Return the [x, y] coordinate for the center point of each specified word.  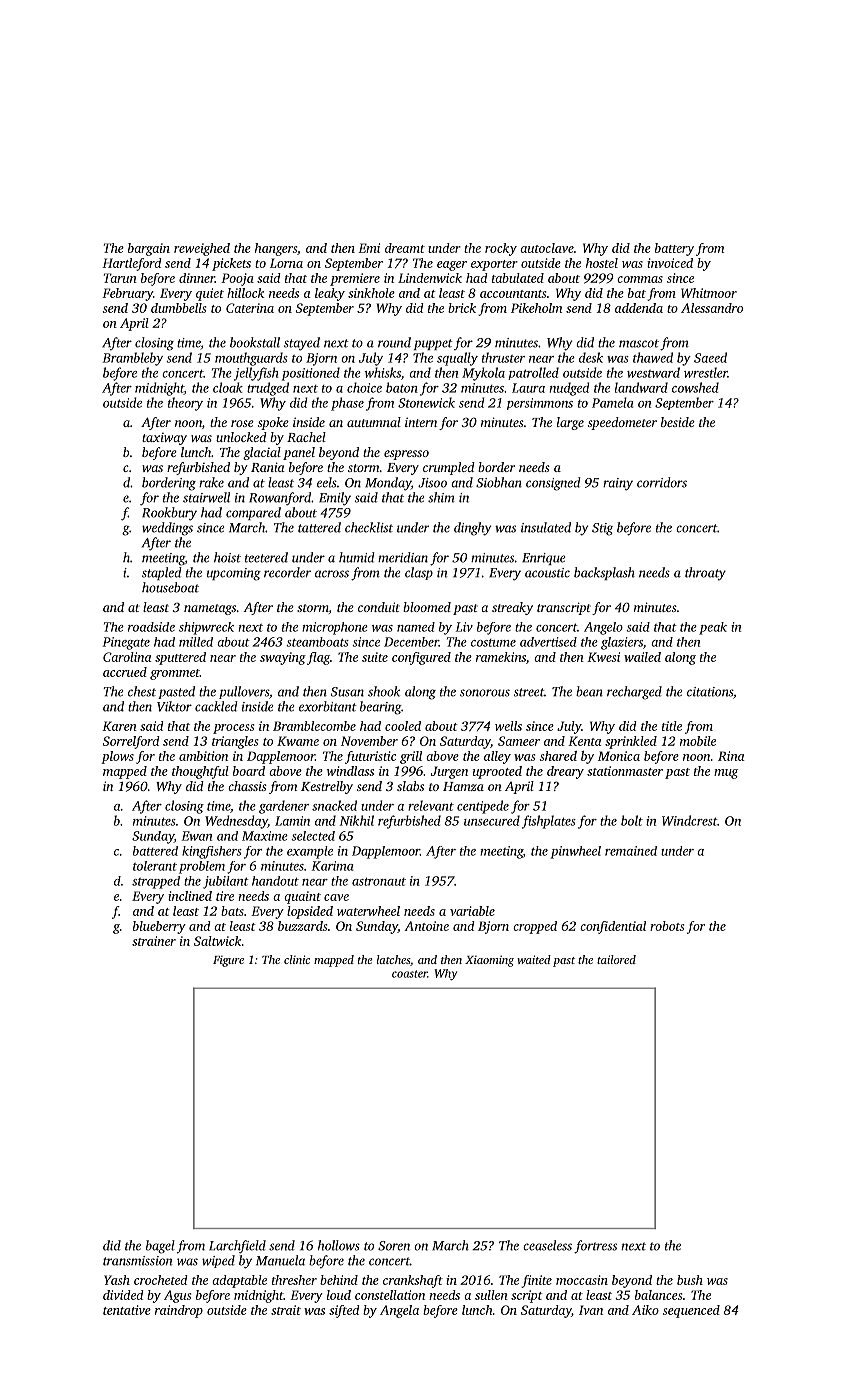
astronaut [379, 881]
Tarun [120, 278]
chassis [247, 786]
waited [534, 959]
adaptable [239, 1281]
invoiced [670, 263]
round [394, 342]
